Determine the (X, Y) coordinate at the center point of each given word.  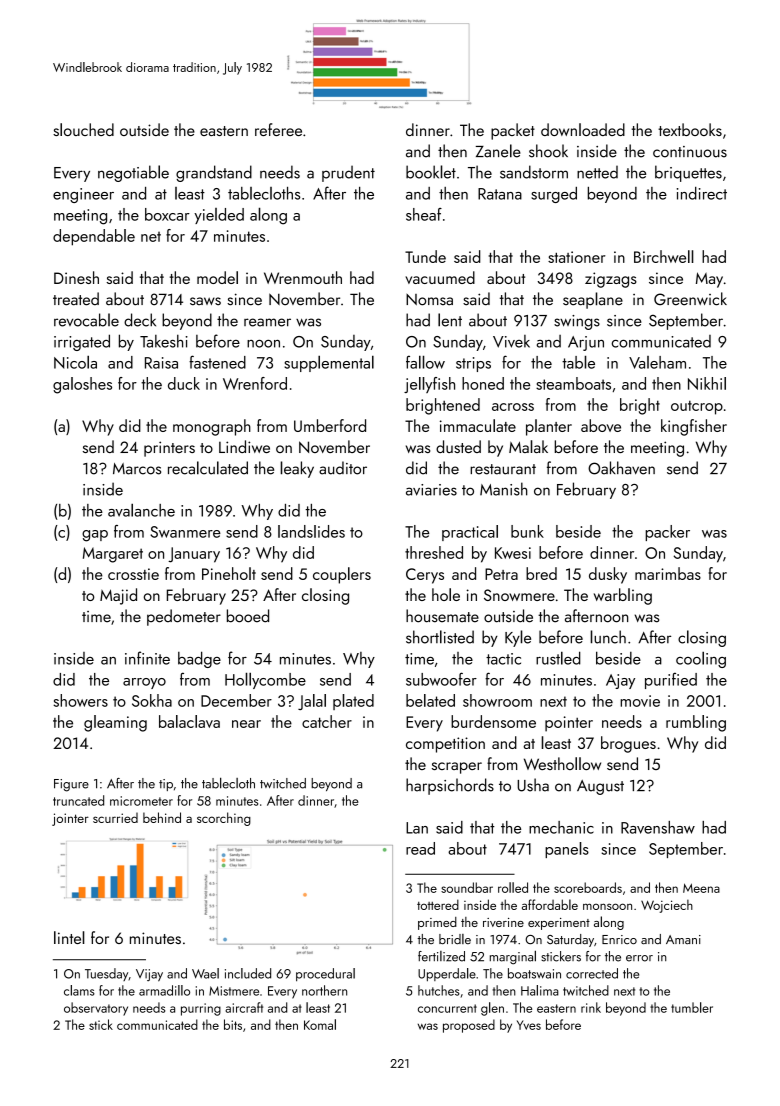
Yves (529, 1025)
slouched (83, 129)
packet (513, 131)
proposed (469, 1026)
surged (554, 195)
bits (233, 1024)
